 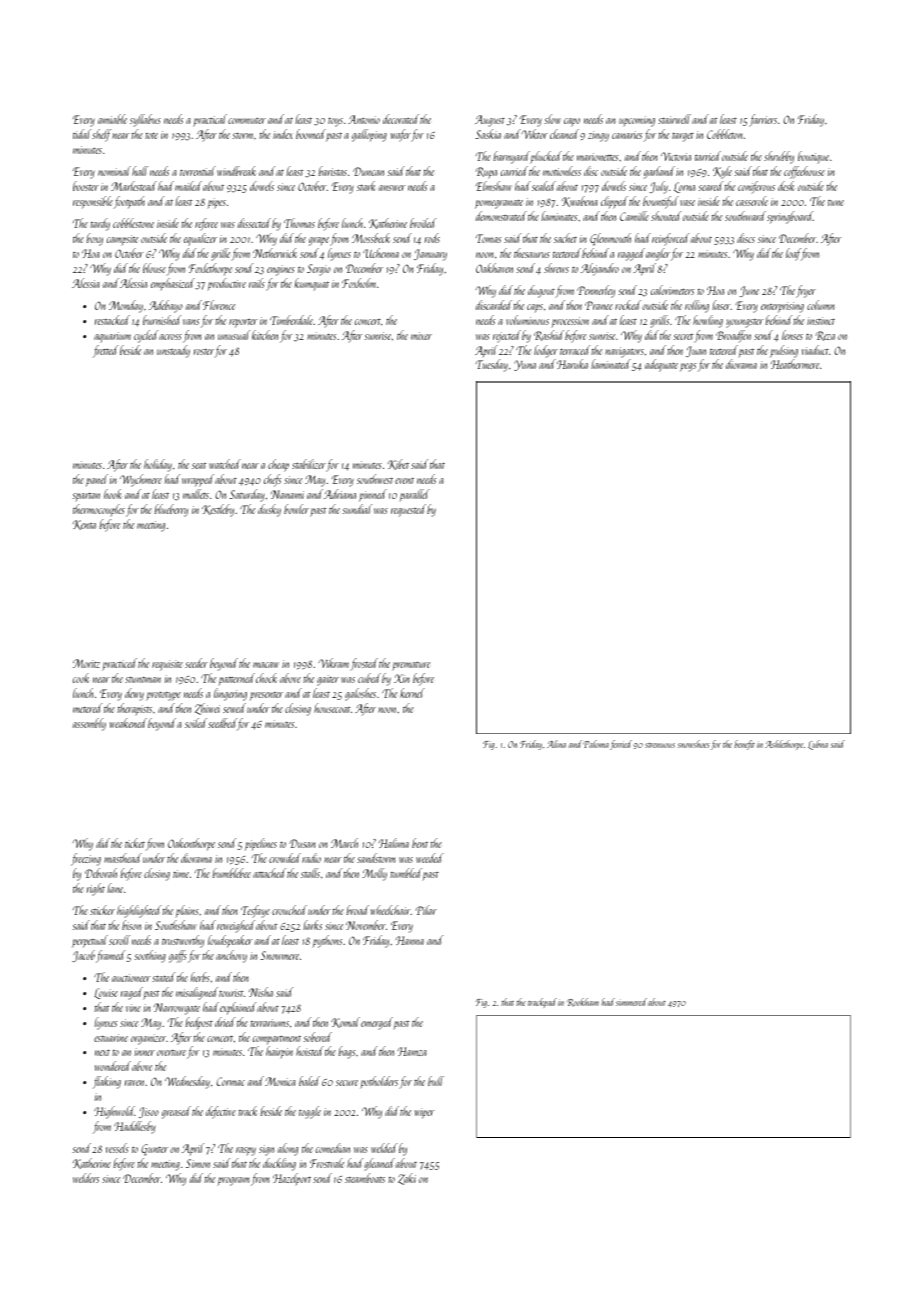 What do you see at coordinates (660, 745) in the screenshot?
I see `strenuous` at bounding box center [660, 745].
